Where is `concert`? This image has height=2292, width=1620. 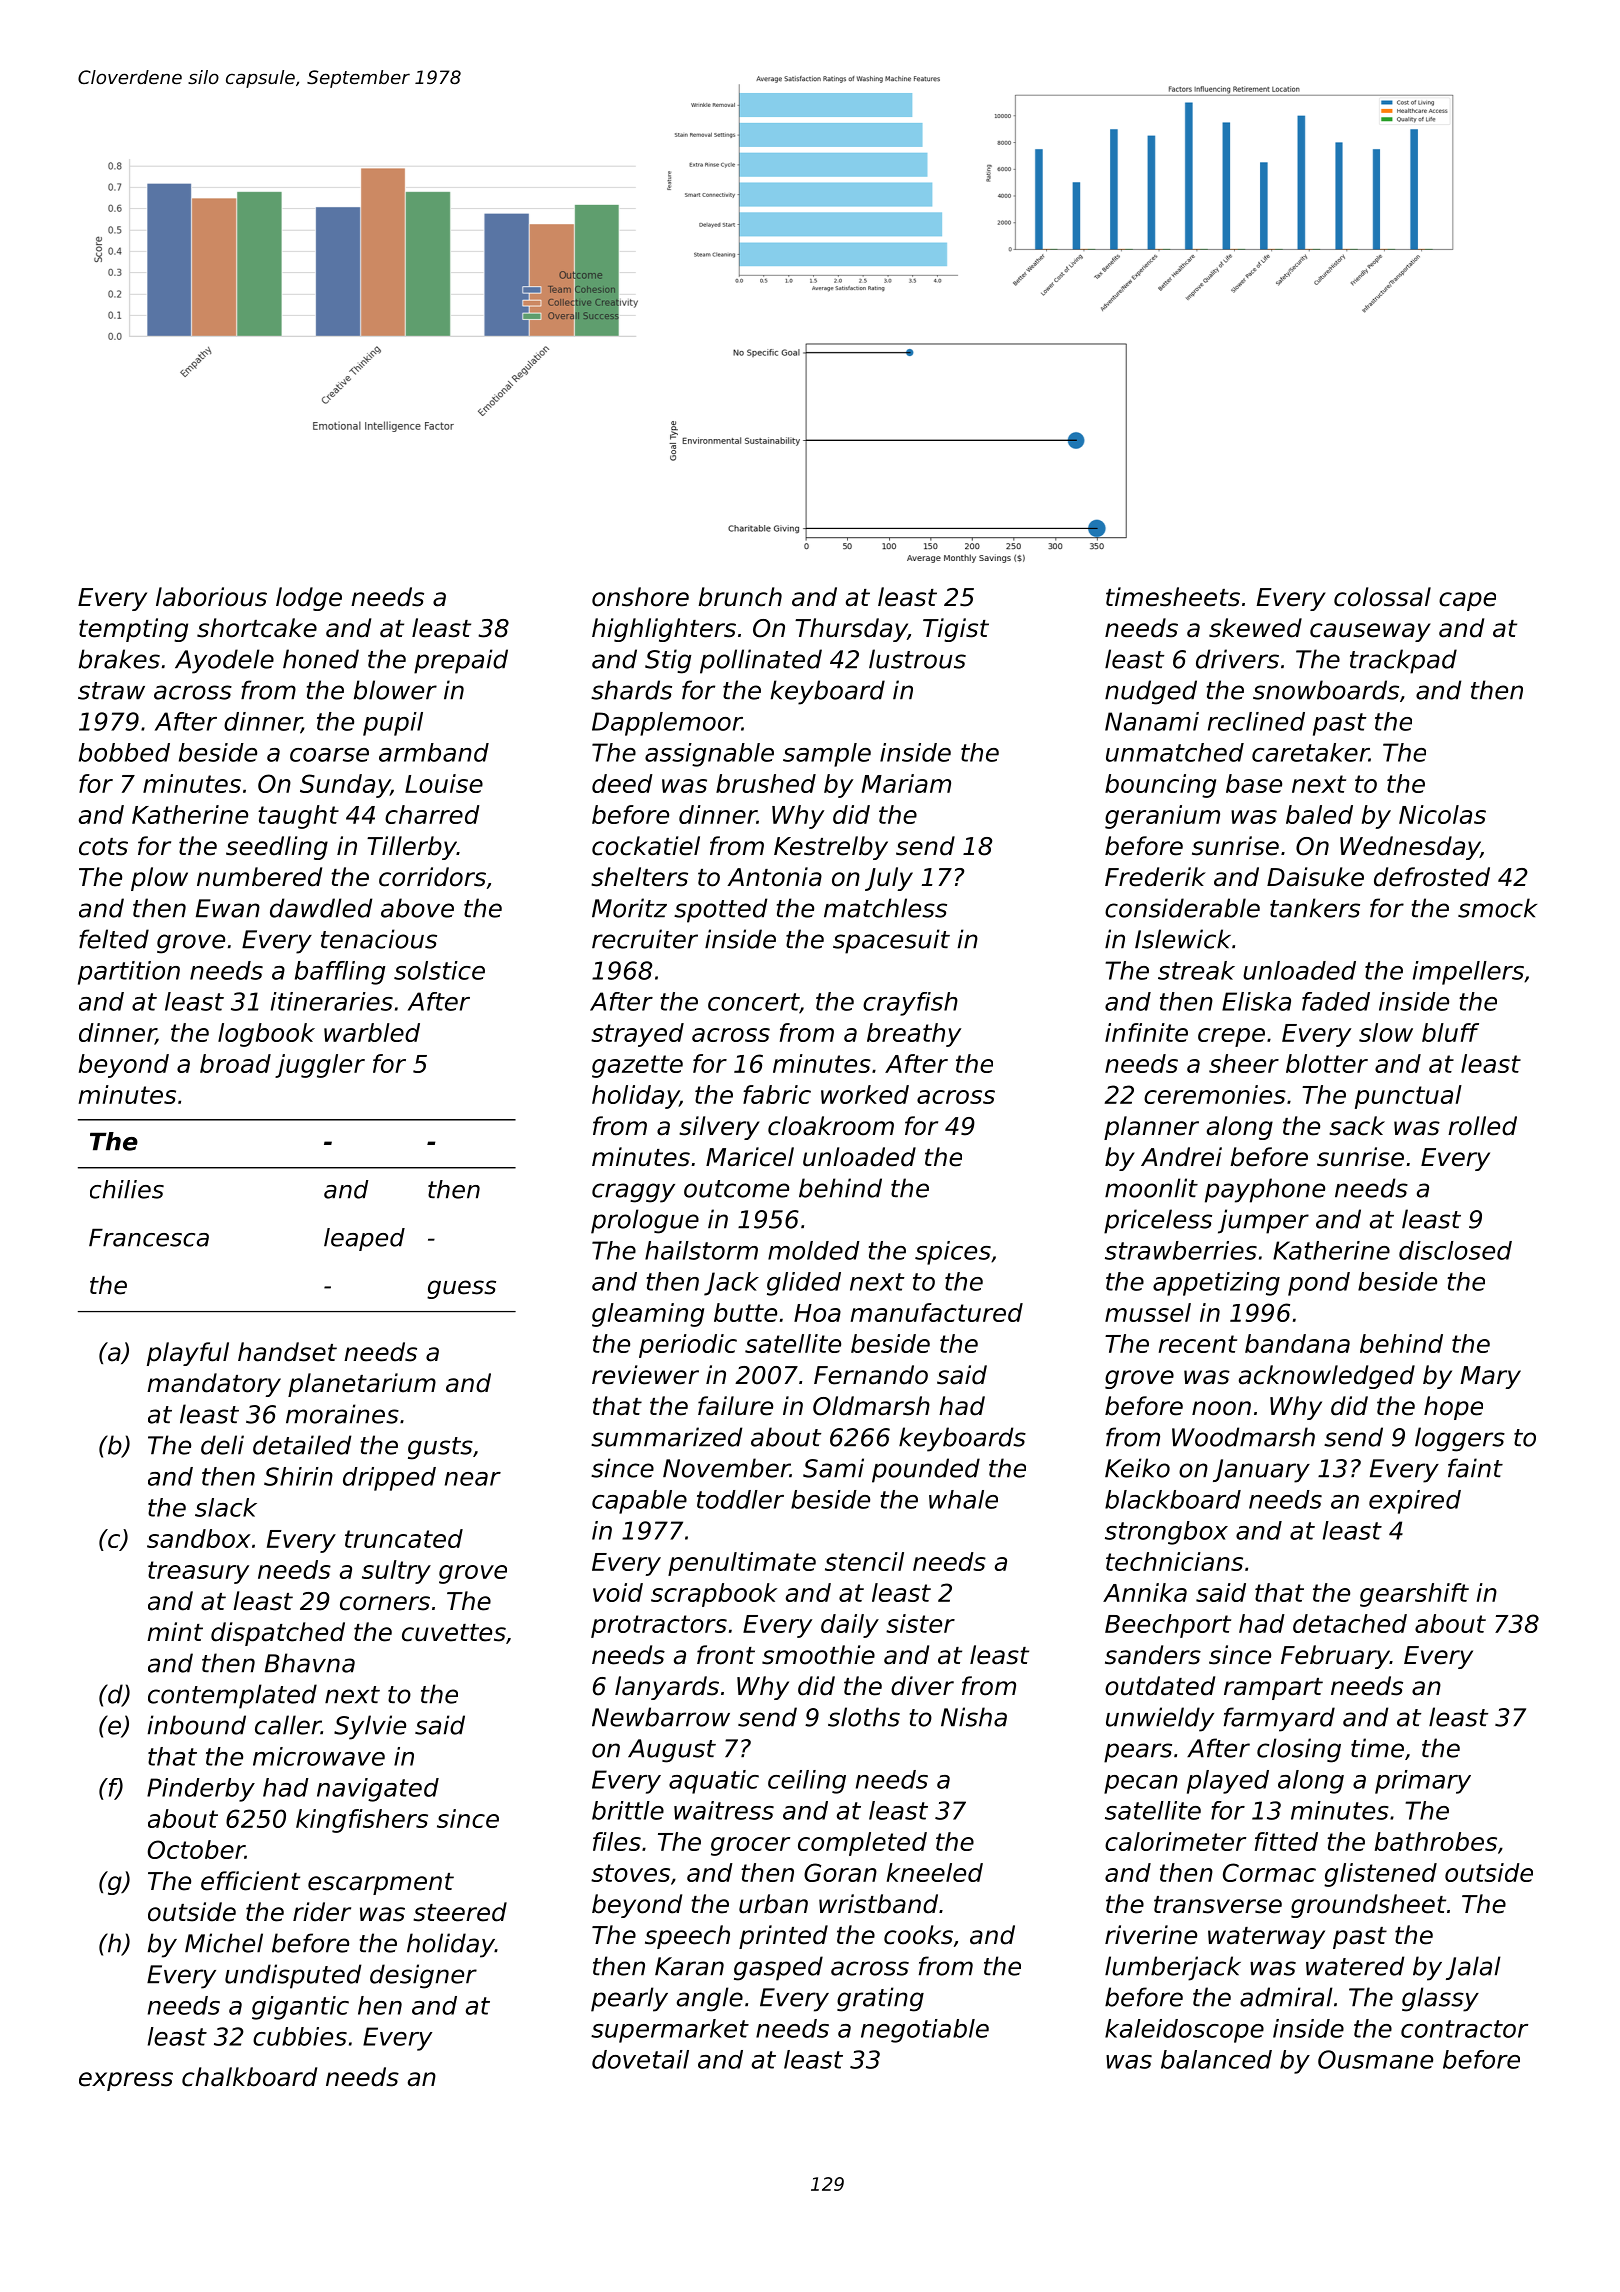 concert is located at coordinates (753, 1002).
